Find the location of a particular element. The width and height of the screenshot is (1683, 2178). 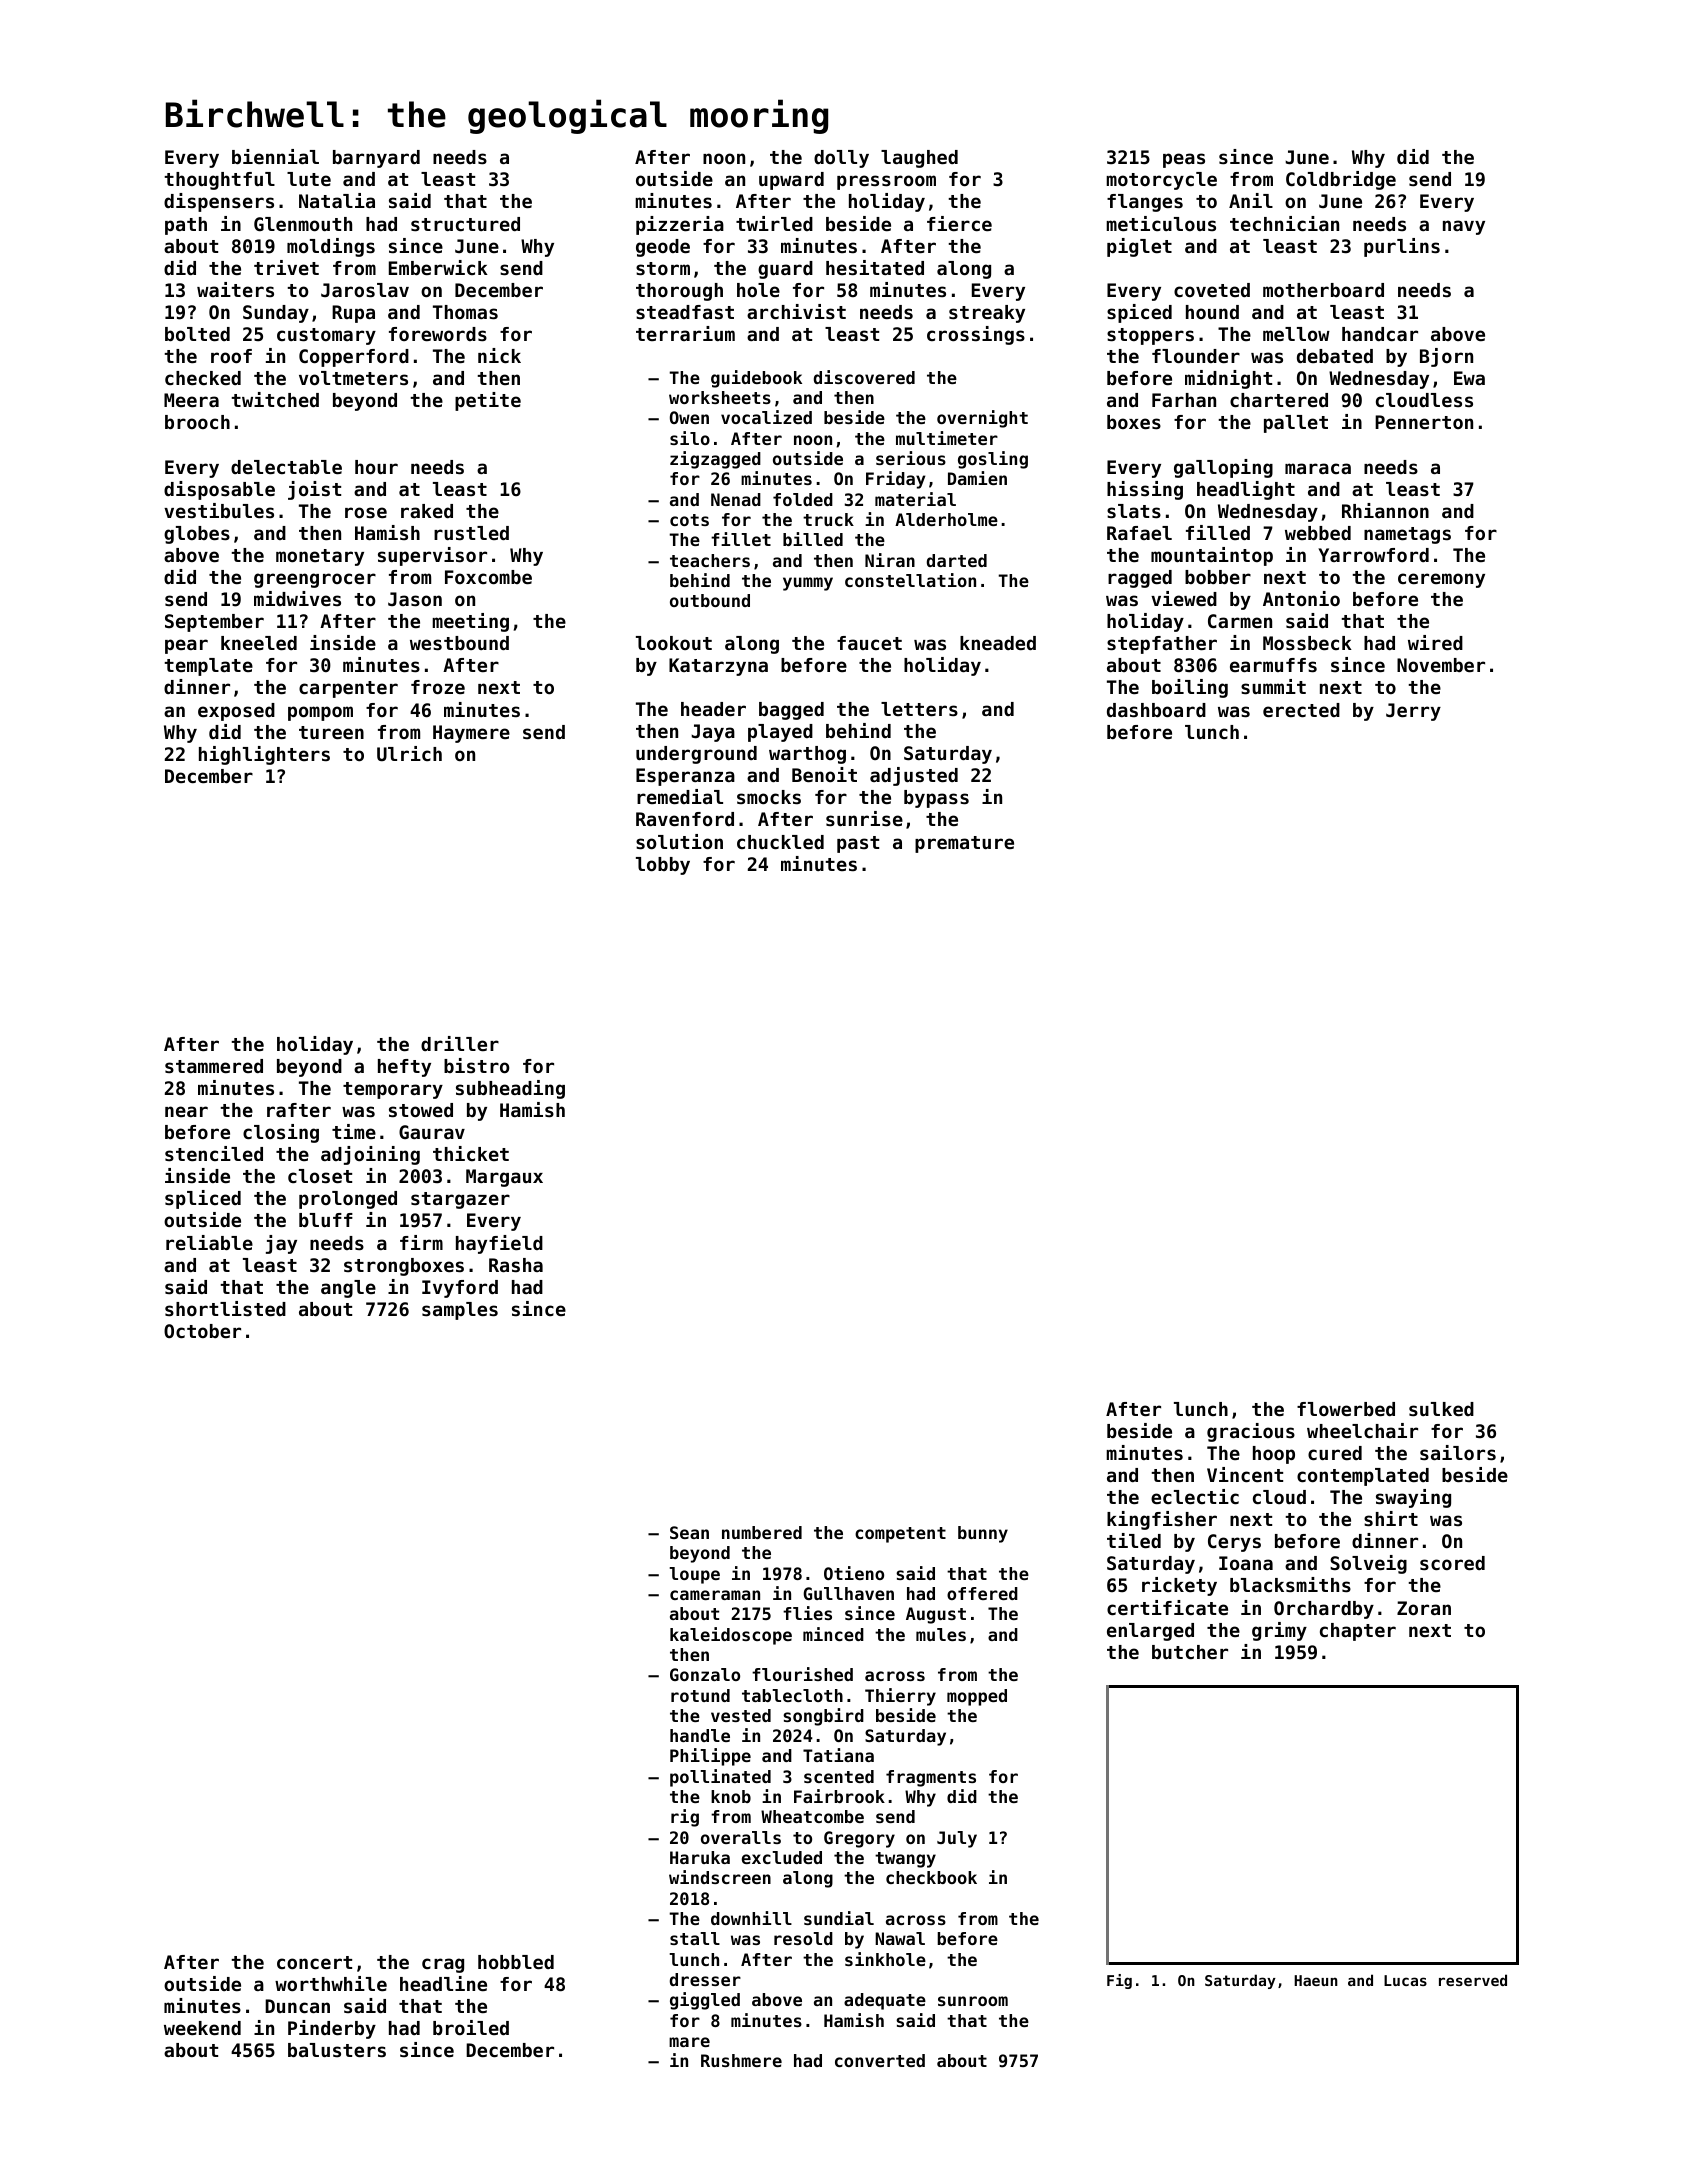

sulked is located at coordinates (1441, 1409).
